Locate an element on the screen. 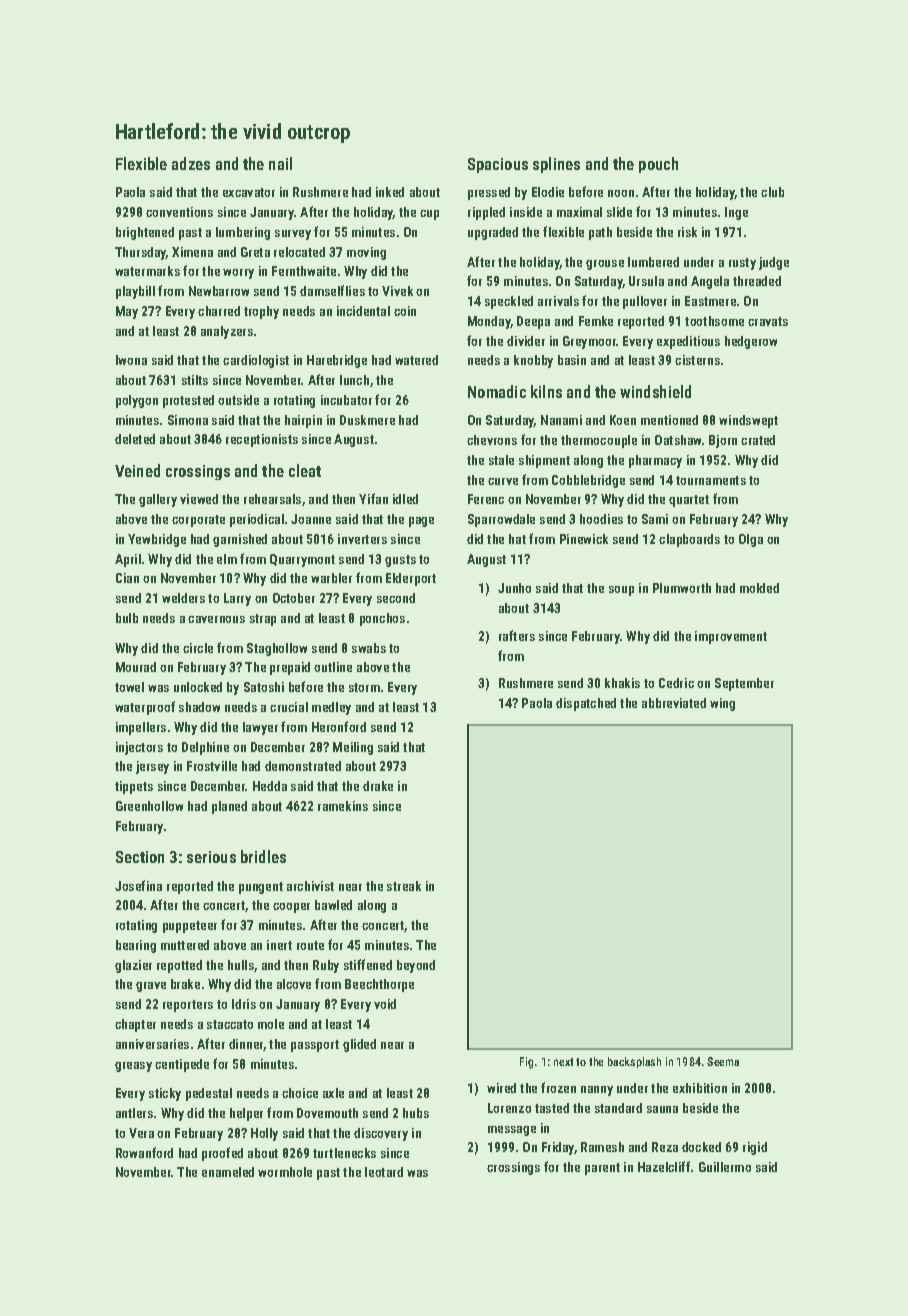 Image resolution: width=908 pixels, height=1316 pixels. grouse is located at coordinates (605, 265).
